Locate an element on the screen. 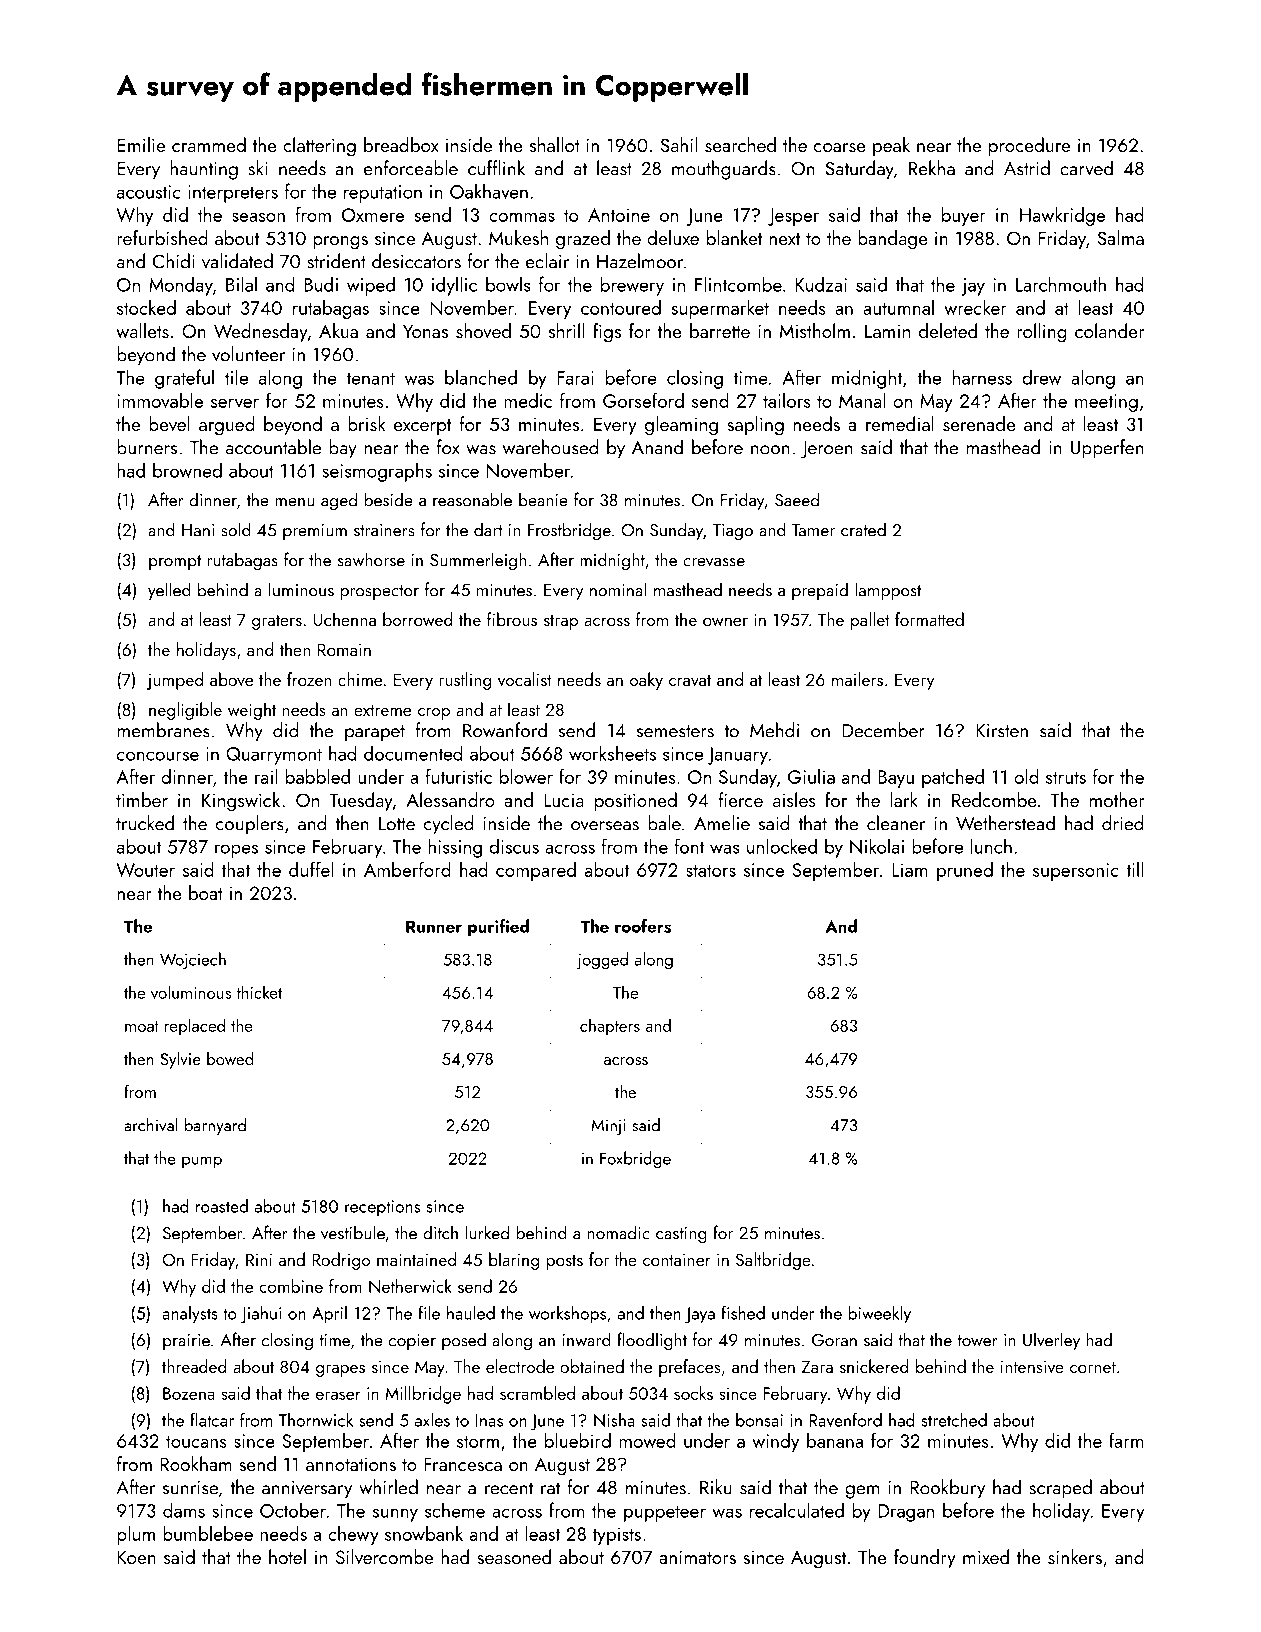 Image resolution: width=1261 pixels, height=1632 pixels. Emilie is located at coordinates (141, 144).
